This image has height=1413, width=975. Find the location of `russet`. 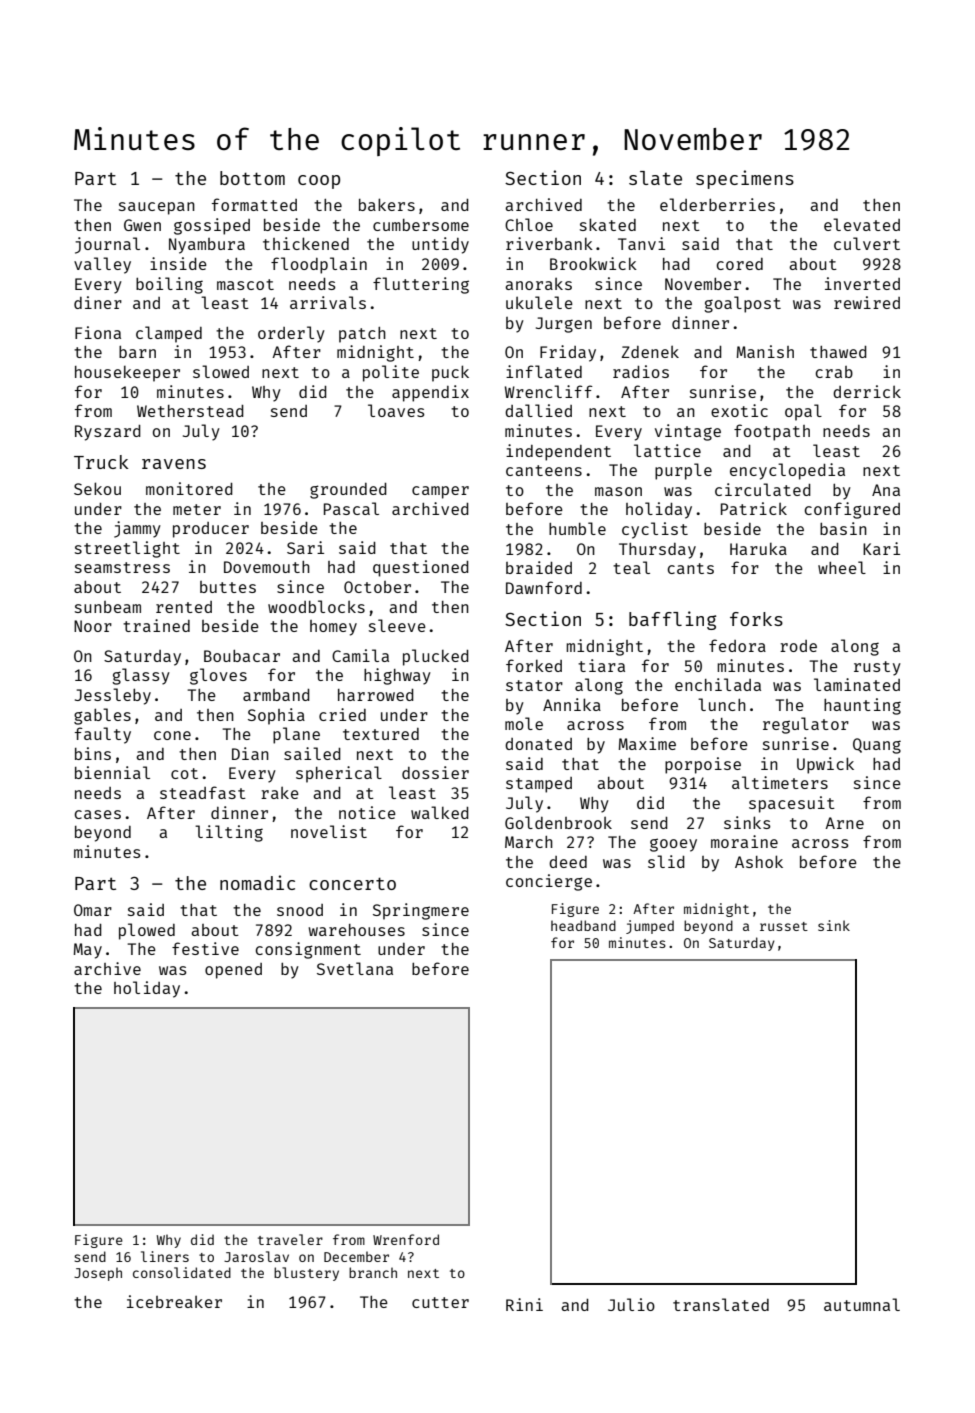

russet is located at coordinates (784, 926).
